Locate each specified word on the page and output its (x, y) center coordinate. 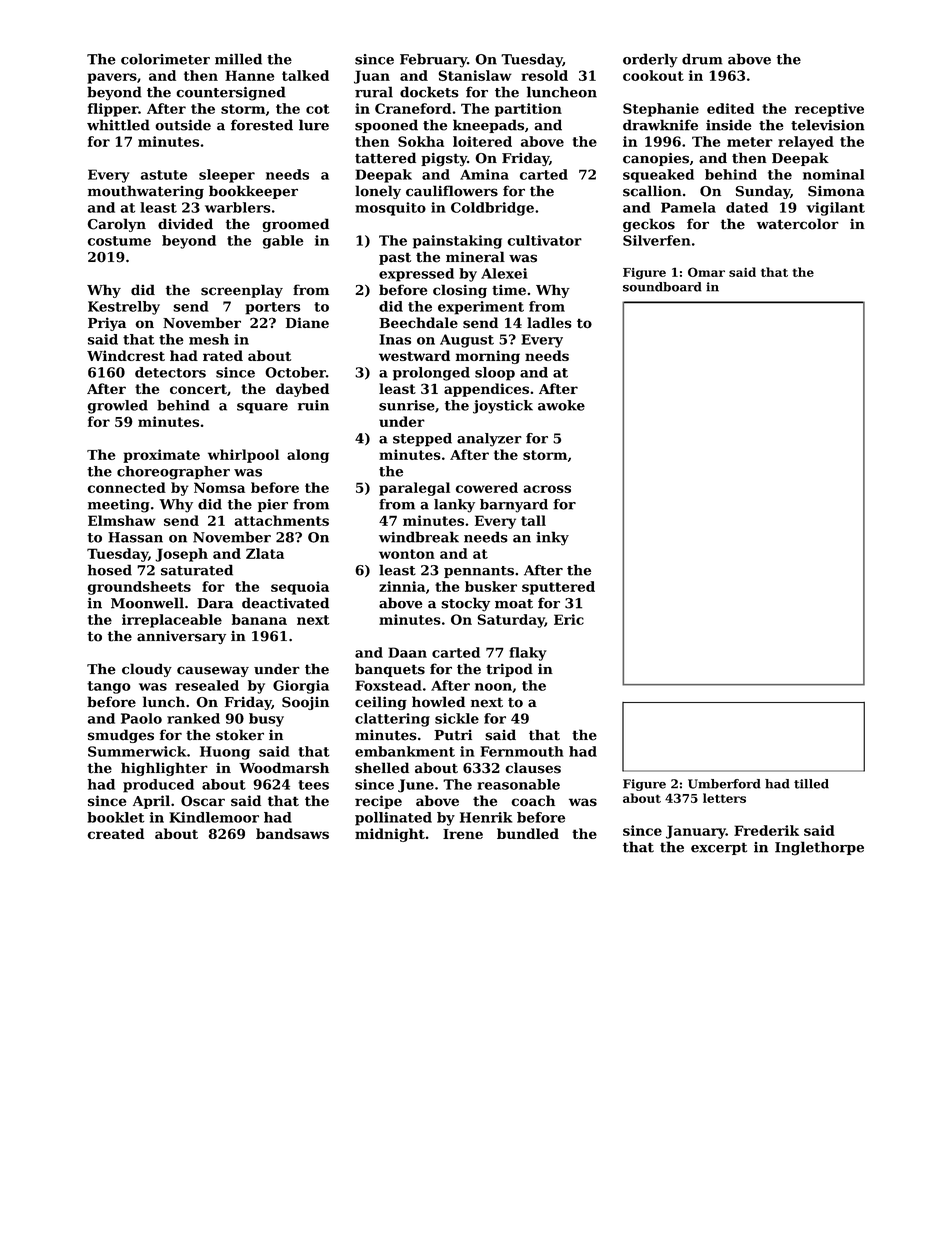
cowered (487, 487)
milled (238, 59)
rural (374, 92)
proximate (161, 456)
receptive (829, 110)
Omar (706, 272)
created (115, 833)
